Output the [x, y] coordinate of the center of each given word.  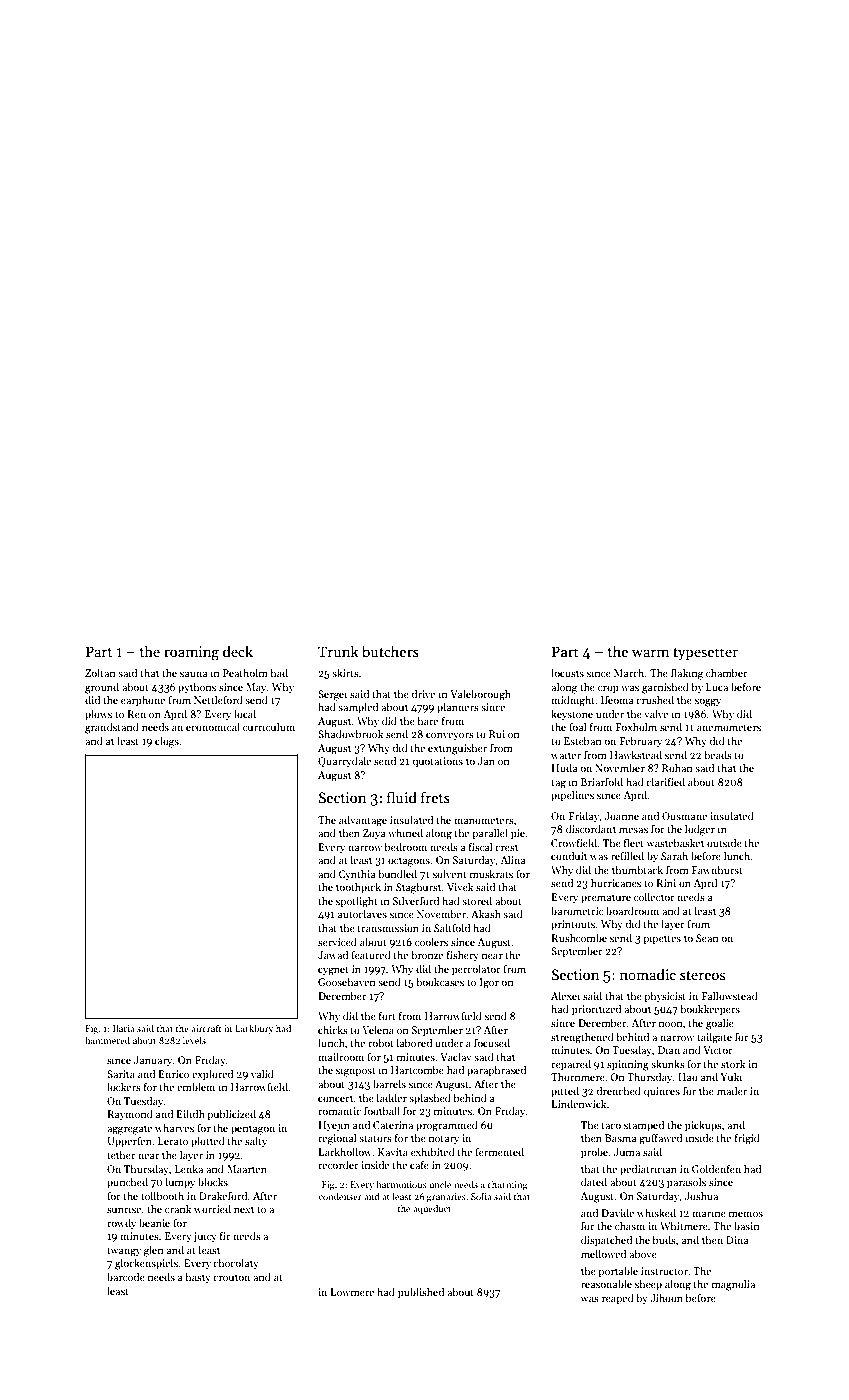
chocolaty [236, 1263]
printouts [573, 925]
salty [256, 1142]
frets [435, 797]
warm [650, 653]
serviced [337, 941]
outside [724, 842]
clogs [167, 742]
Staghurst [418, 888]
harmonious [402, 1184]
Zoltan [100, 673]
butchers [390, 651]
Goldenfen [716, 1168]
